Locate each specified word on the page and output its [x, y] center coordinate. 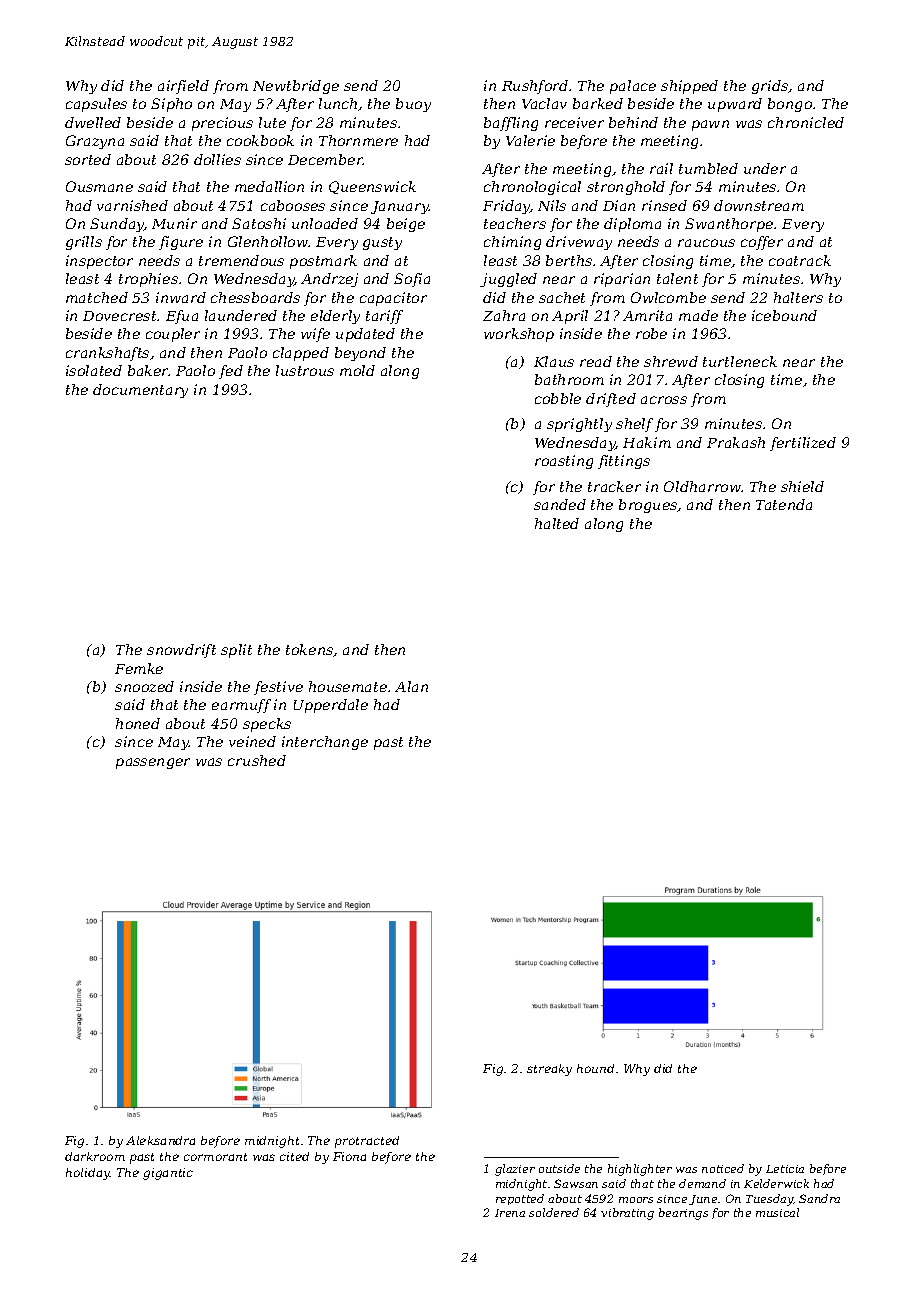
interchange [325, 743]
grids [770, 87]
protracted [367, 1142]
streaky [549, 1070]
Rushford [535, 87]
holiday [88, 1174]
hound [595, 1068]
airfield [183, 87]
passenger [153, 763]
